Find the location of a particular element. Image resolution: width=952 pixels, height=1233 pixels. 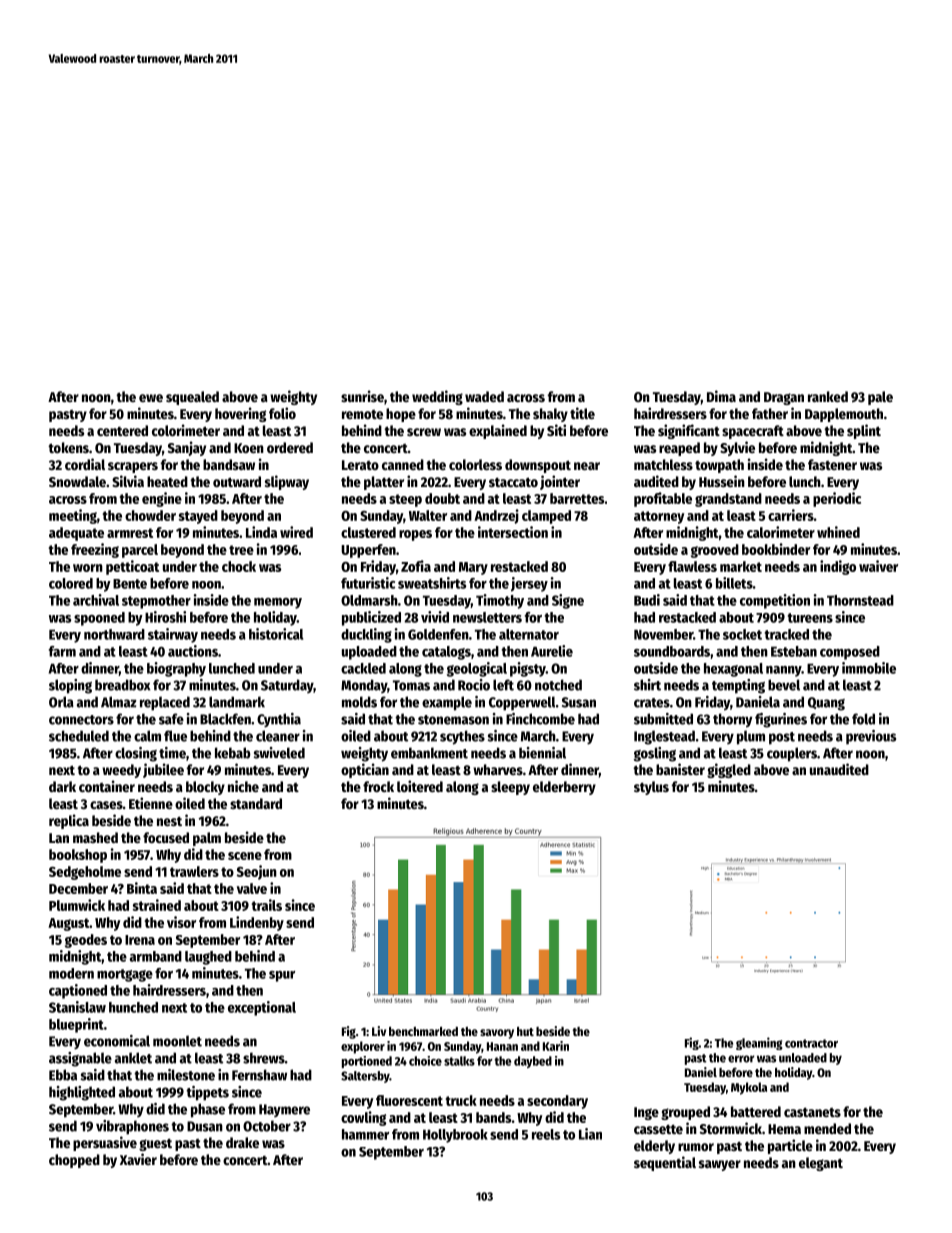

wedding is located at coordinates (437, 397).
